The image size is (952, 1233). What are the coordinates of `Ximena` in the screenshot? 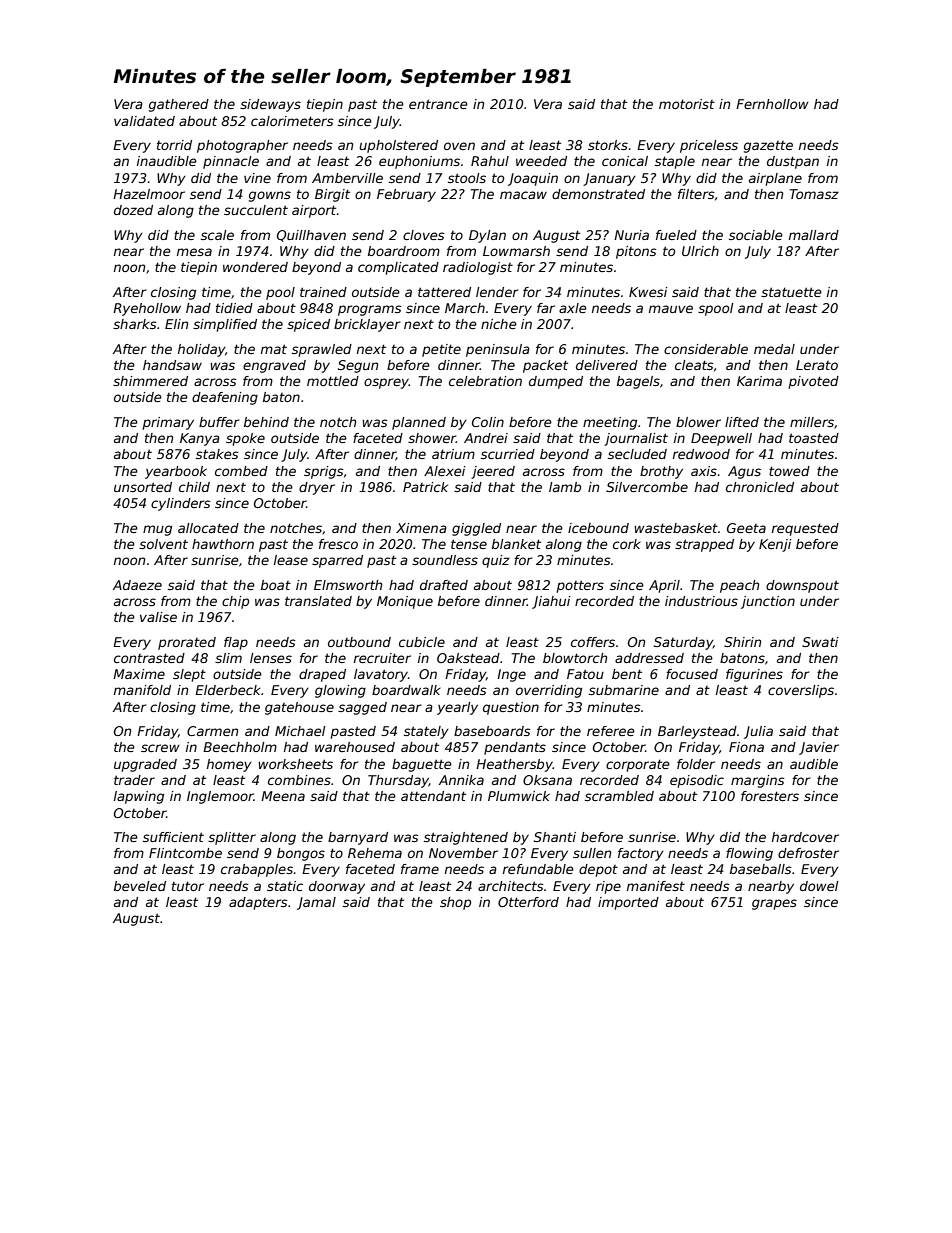 It's located at (421, 528).
